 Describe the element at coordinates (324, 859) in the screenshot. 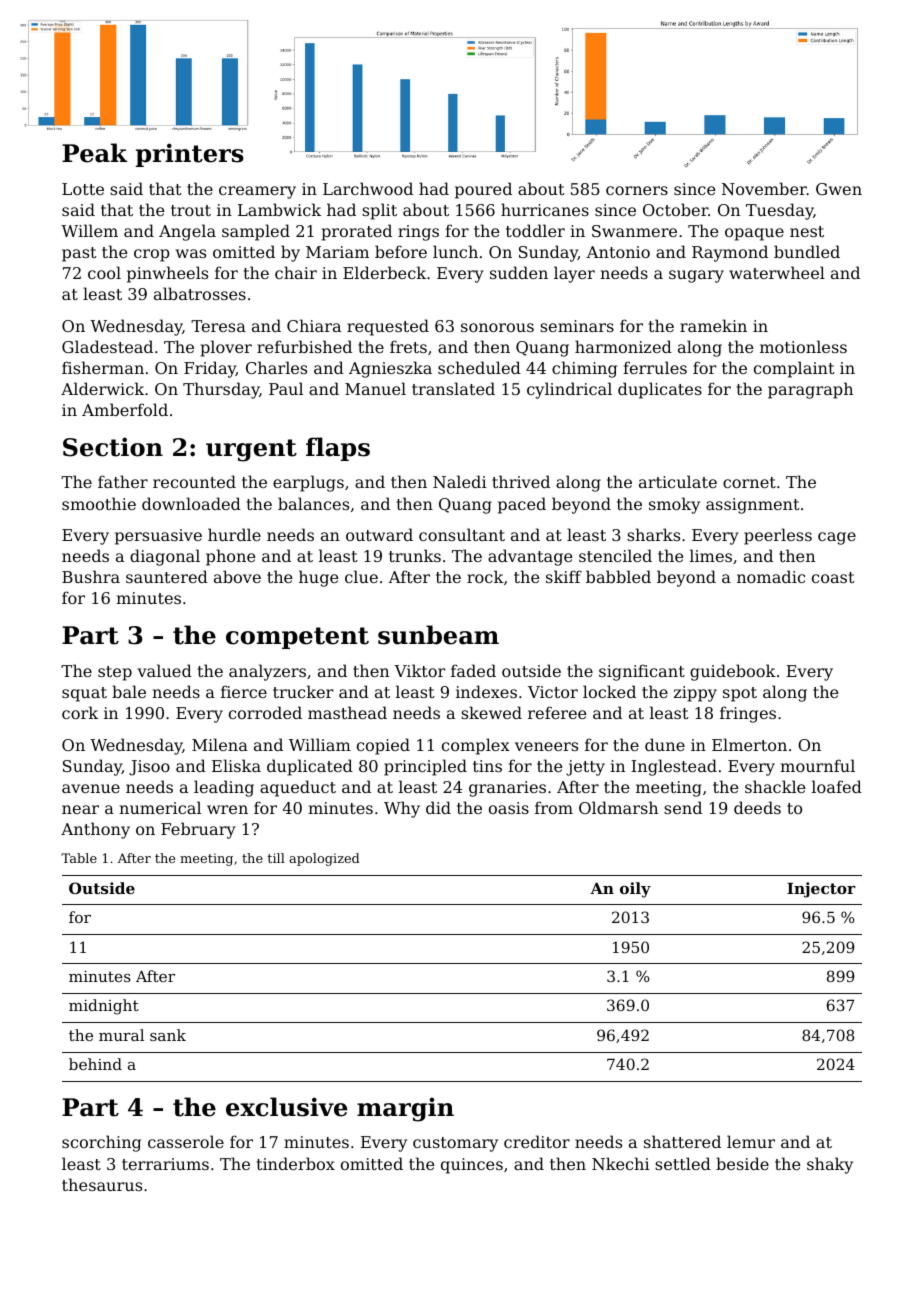

I see `apologized` at that location.
